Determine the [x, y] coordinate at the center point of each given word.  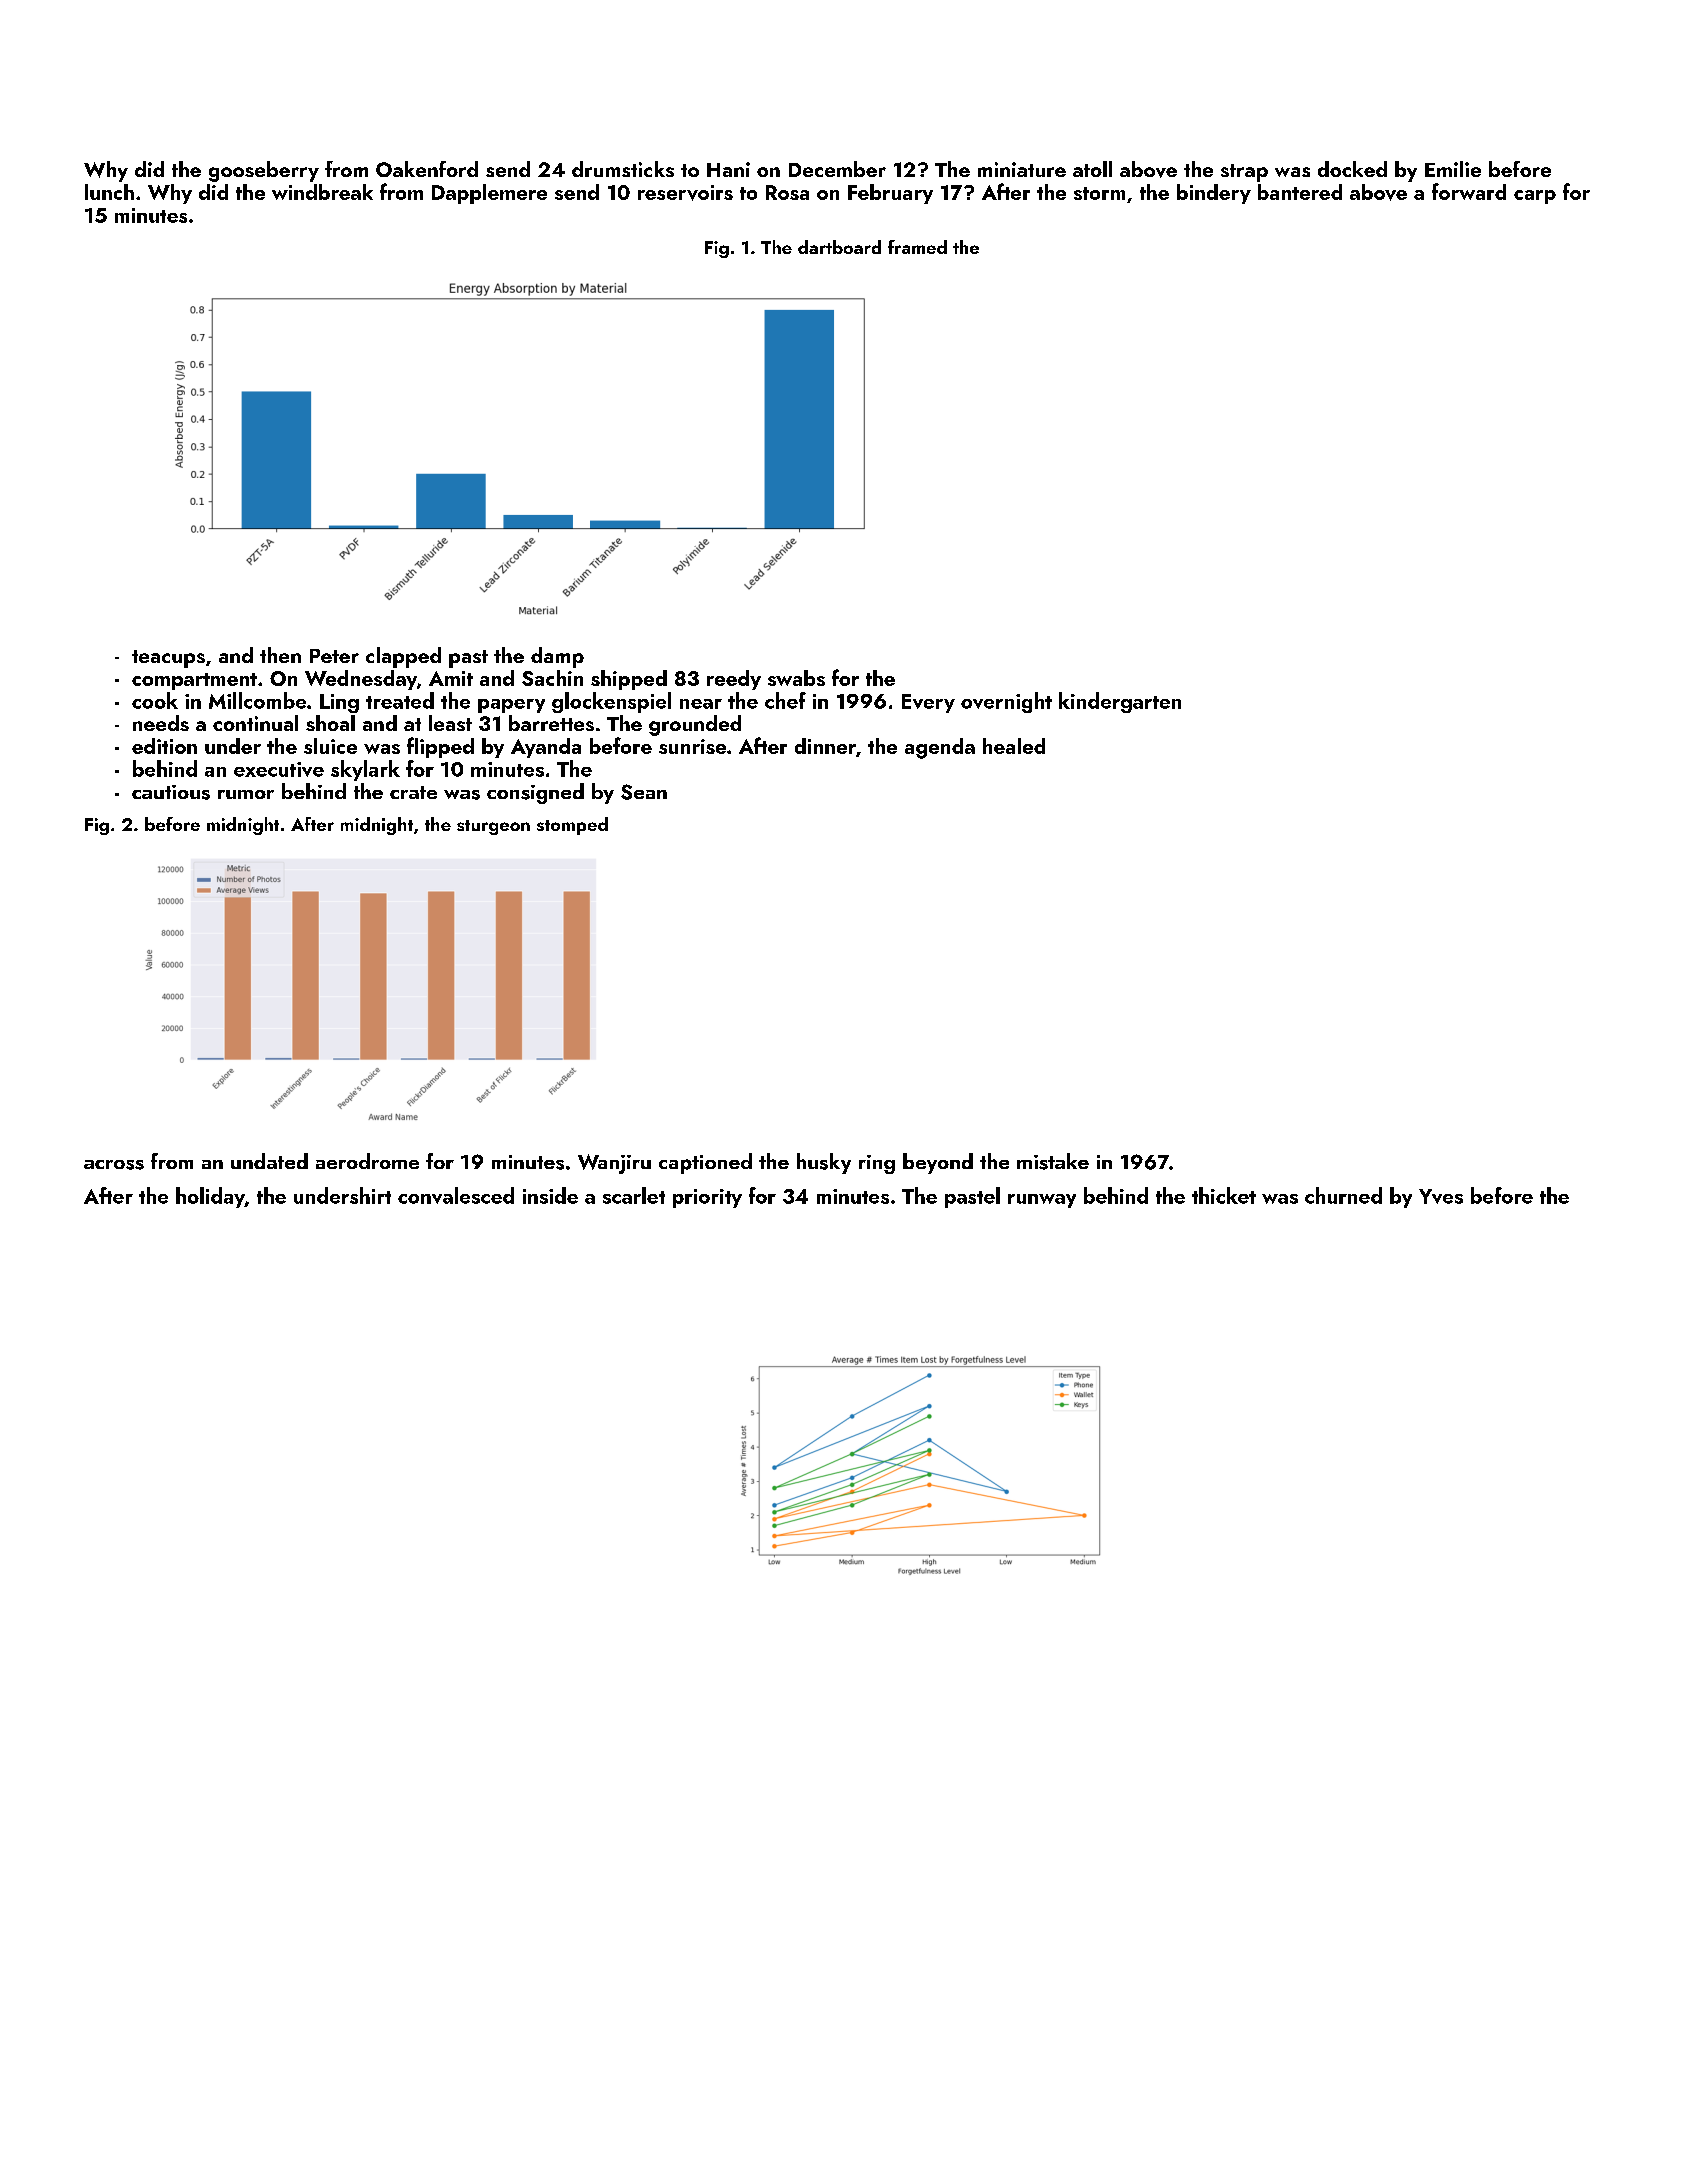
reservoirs [685, 193]
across [114, 1165]
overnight [1006, 702]
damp [557, 657]
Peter [334, 656]
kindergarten [1120, 702]
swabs [796, 678]
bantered [1300, 192]
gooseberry [264, 171]
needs [161, 723]
